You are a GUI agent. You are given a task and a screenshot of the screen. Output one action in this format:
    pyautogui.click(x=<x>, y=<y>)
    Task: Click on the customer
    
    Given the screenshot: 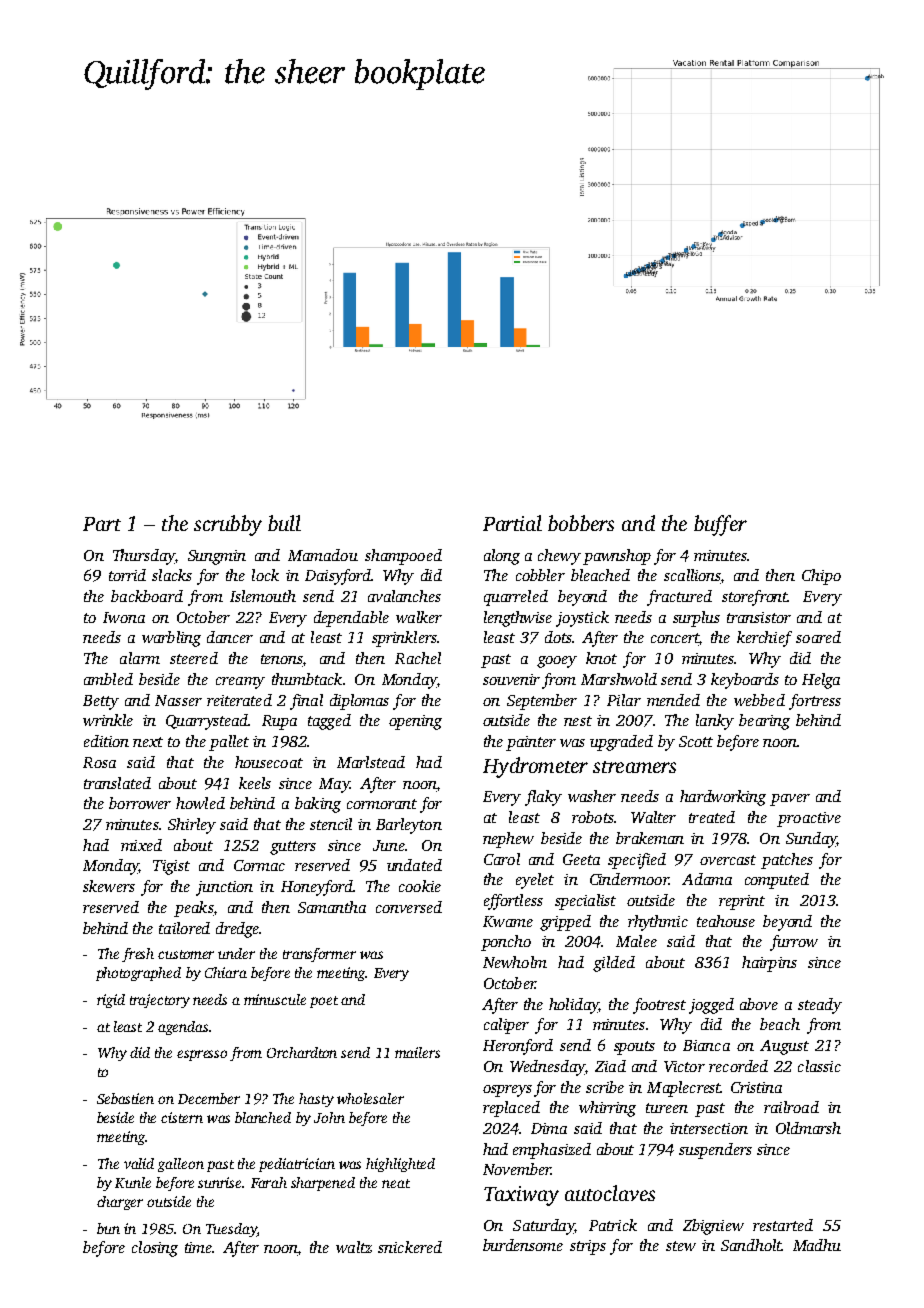 What is the action you would take?
    pyautogui.click(x=186, y=954)
